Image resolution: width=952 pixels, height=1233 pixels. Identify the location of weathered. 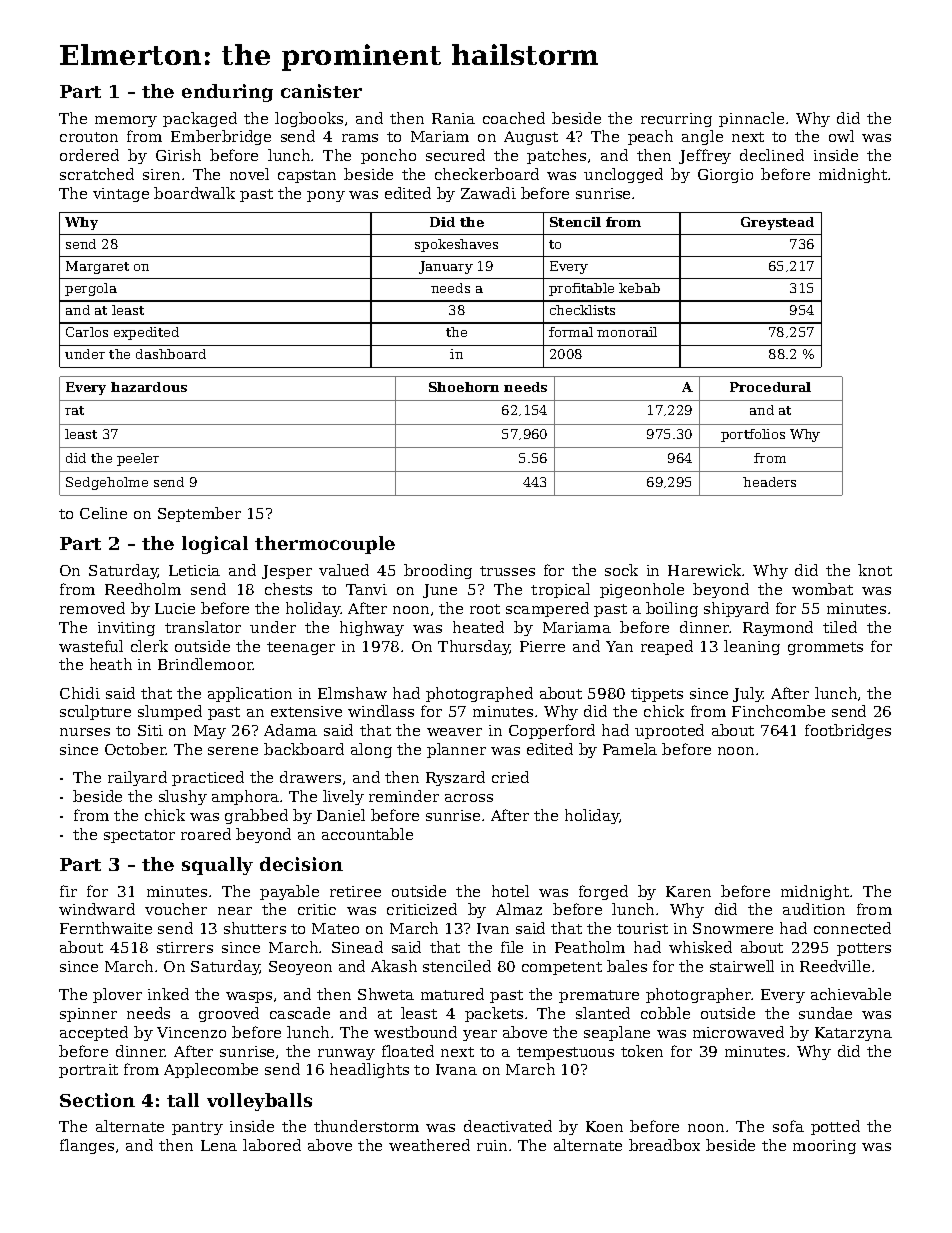
(429, 1145).
